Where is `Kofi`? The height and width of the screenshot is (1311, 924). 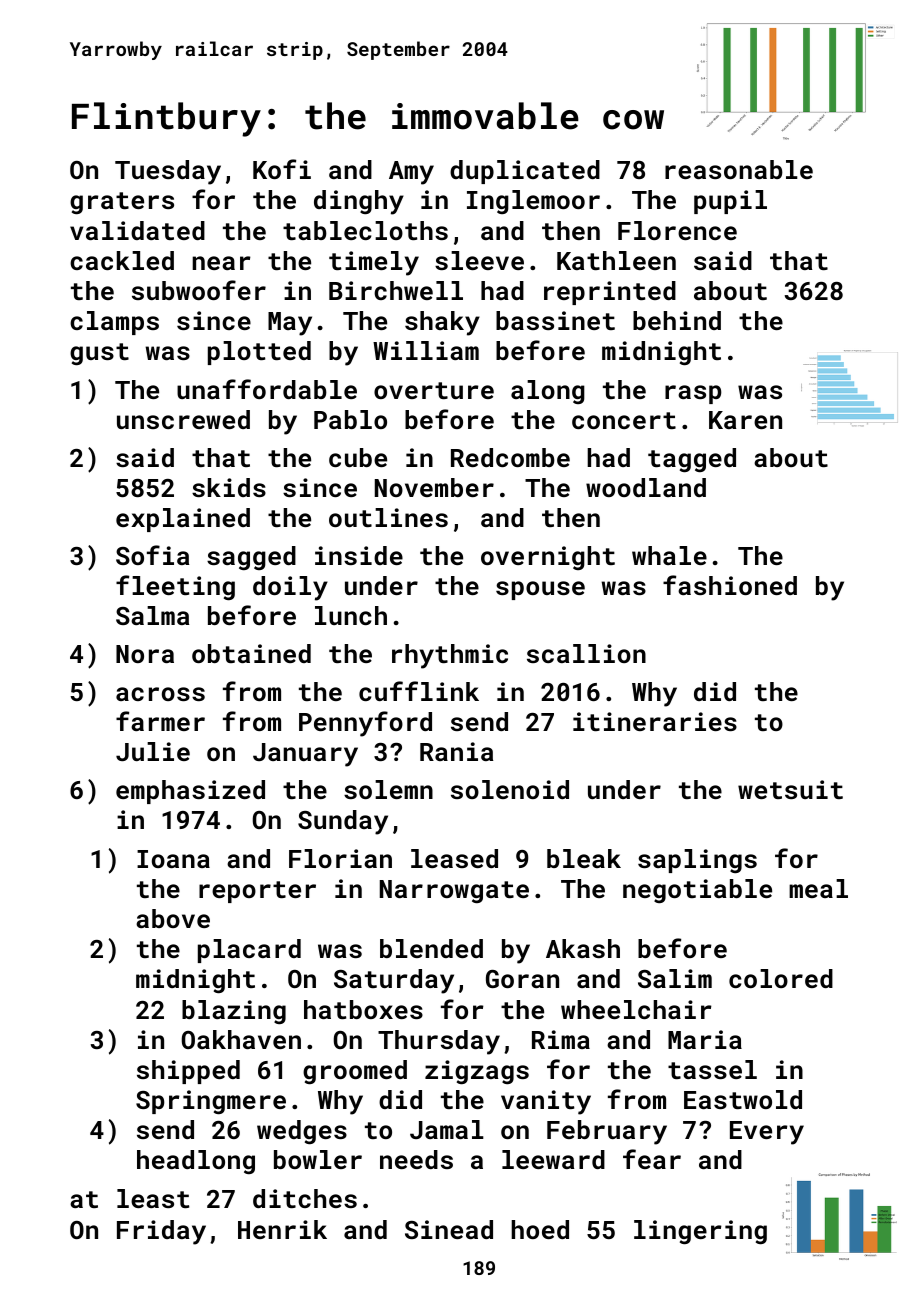
Kofi is located at coordinates (282, 169).
